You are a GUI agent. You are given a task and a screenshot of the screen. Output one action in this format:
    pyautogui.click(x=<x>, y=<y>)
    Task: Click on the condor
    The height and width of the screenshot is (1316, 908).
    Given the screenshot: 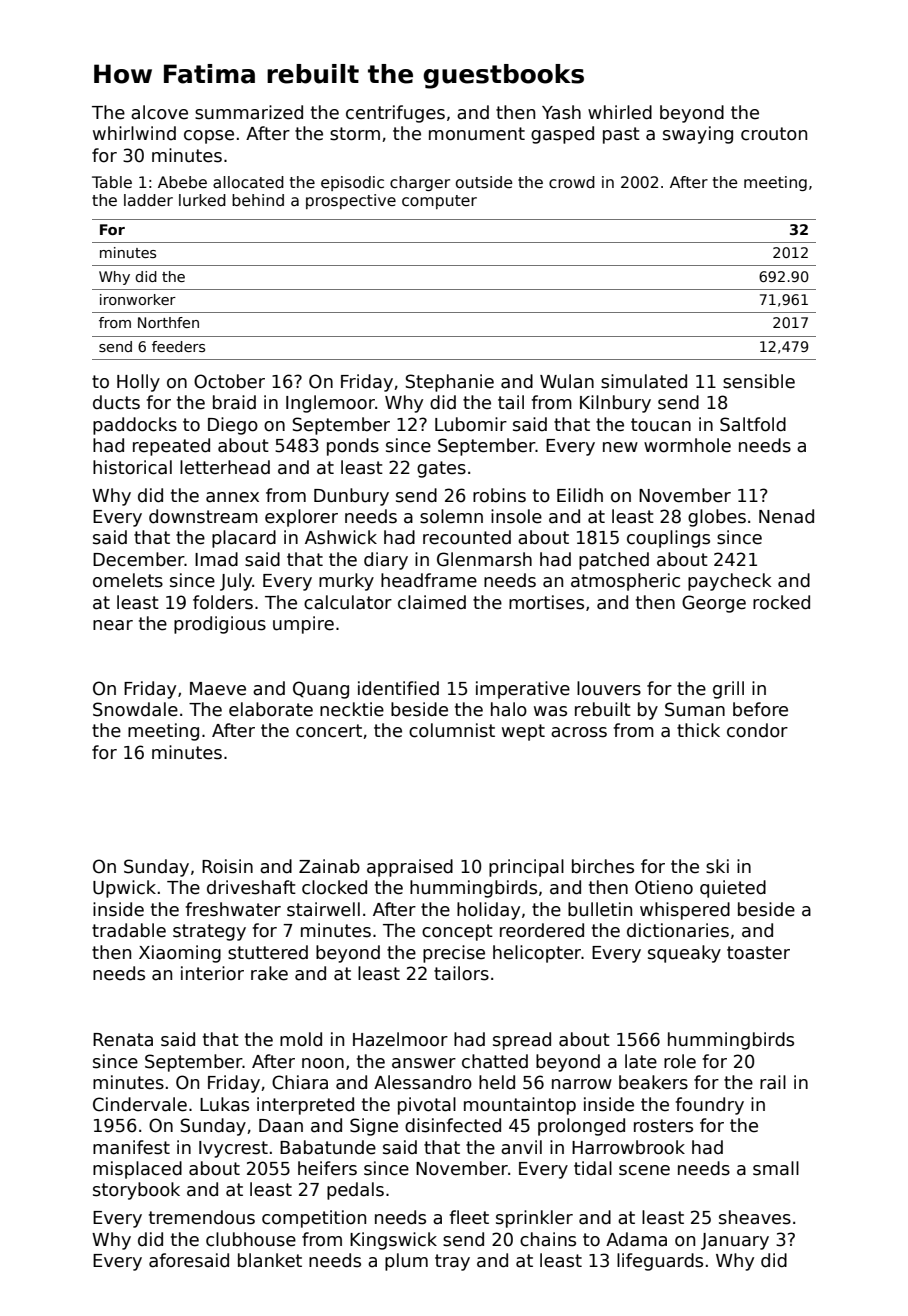 What is the action you would take?
    pyautogui.click(x=757, y=730)
